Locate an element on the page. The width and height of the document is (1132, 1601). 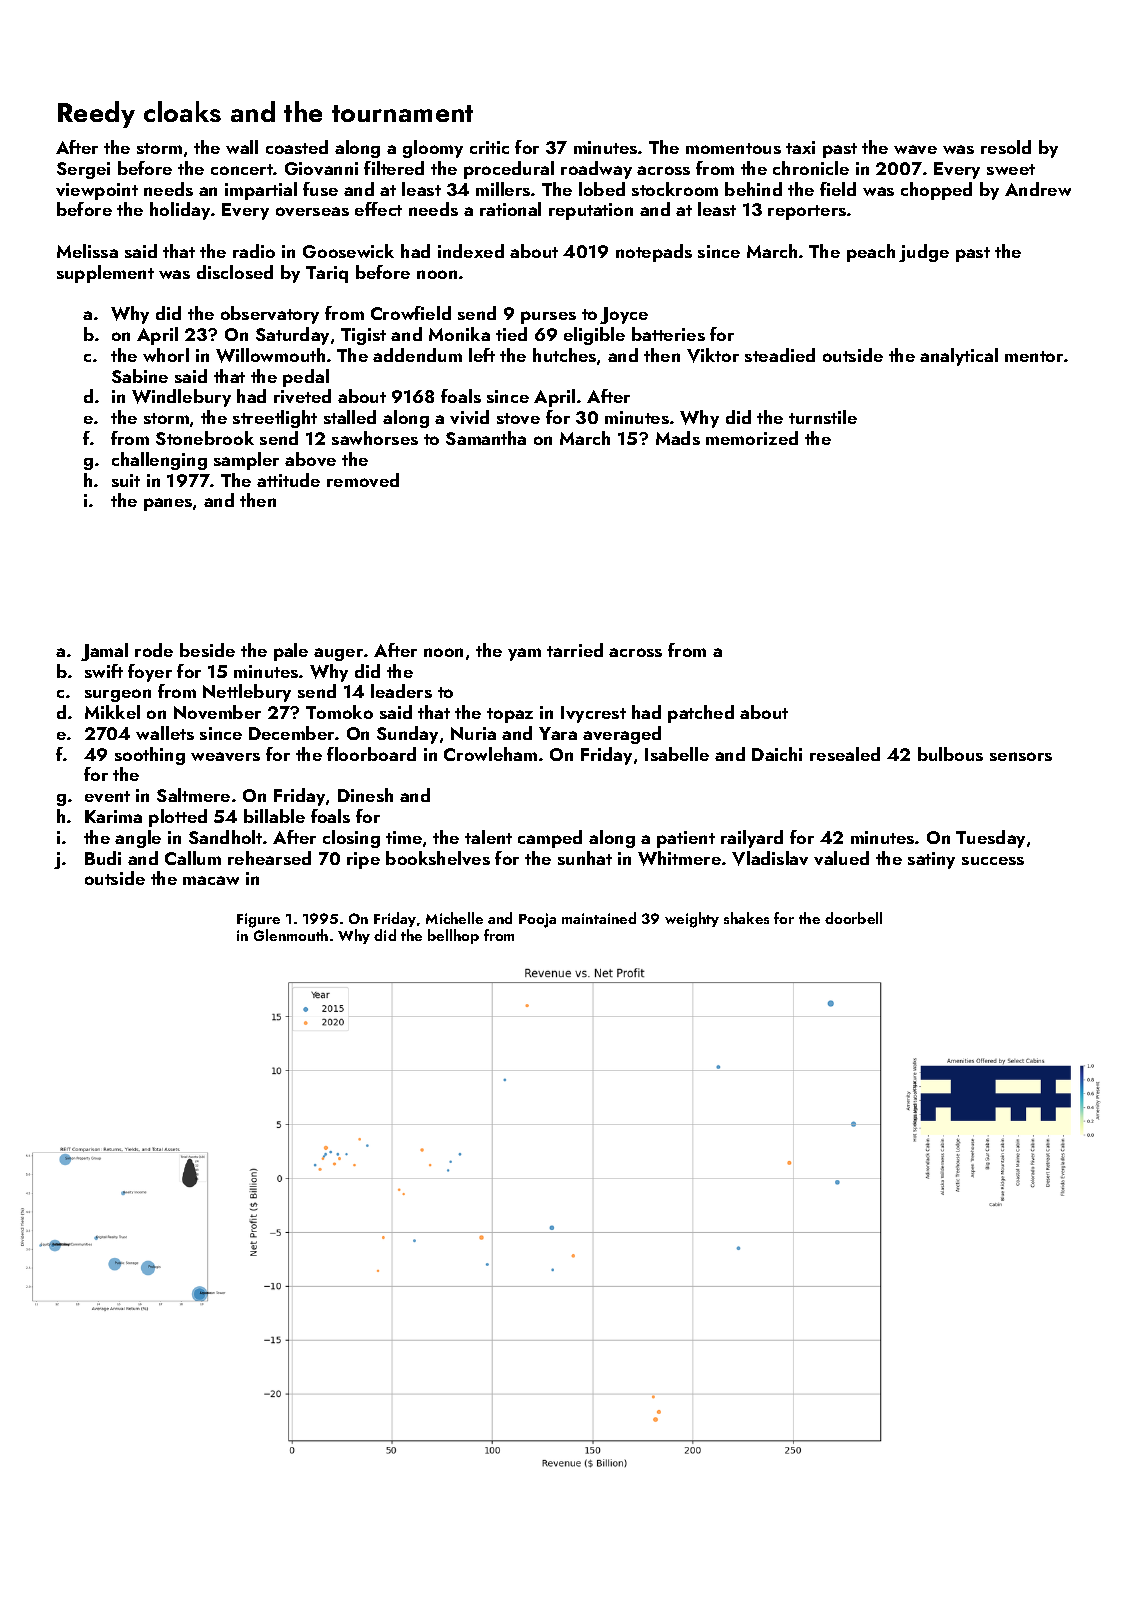
momentous is located at coordinates (733, 148).
